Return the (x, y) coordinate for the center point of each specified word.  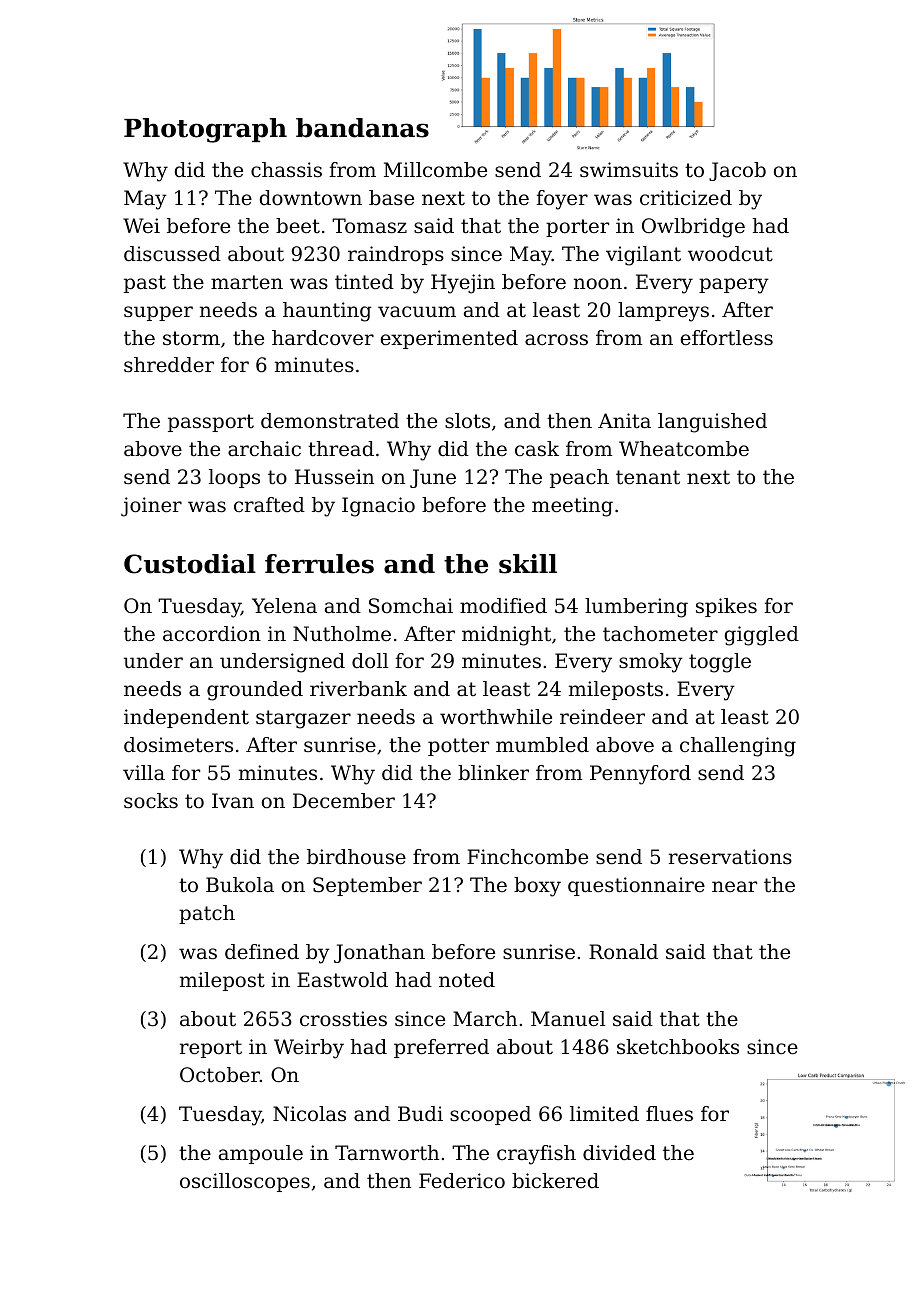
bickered (555, 1181)
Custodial (190, 564)
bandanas (362, 128)
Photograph (205, 130)
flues (669, 1114)
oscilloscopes (245, 1182)
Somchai (411, 606)
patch (207, 914)
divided (619, 1153)
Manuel (568, 1019)
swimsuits (629, 170)
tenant (648, 477)
